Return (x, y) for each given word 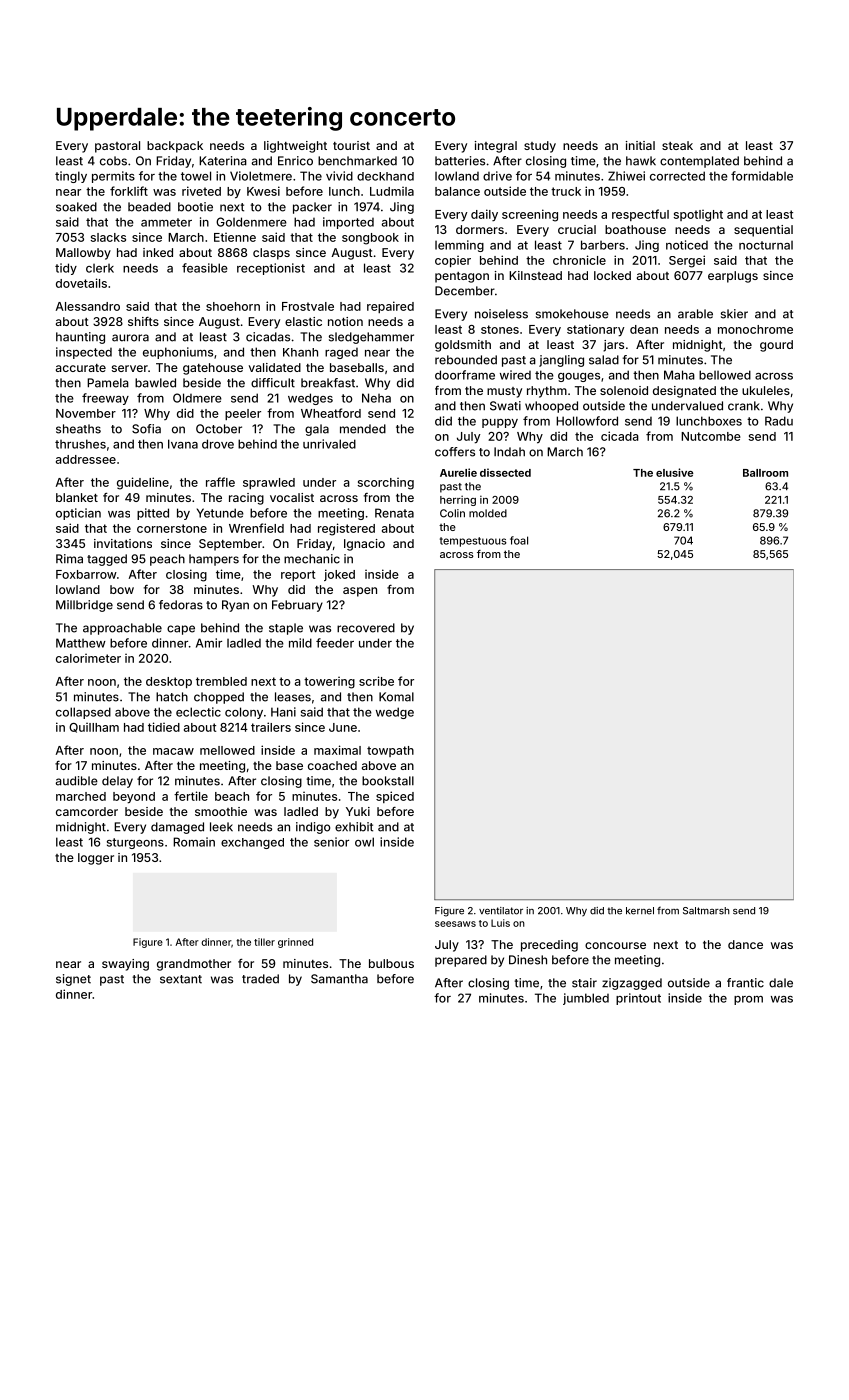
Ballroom (765, 473)
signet (73, 980)
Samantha (339, 979)
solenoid (624, 390)
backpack (175, 147)
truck (566, 191)
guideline (143, 483)
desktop (169, 682)
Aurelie (458, 472)
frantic (745, 983)
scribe (376, 681)
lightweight (295, 147)
